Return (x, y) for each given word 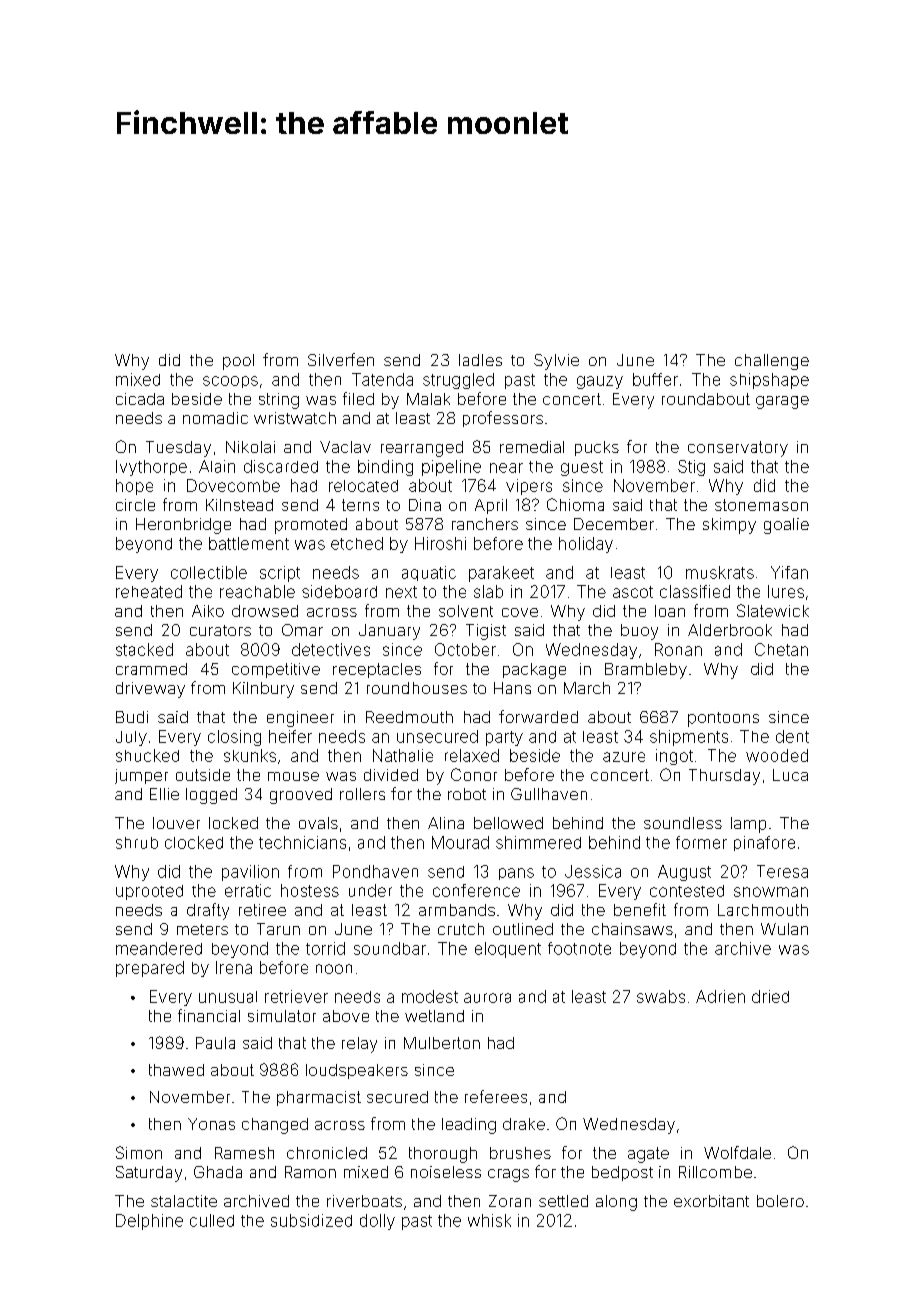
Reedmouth (409, 717)
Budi (132, 717)
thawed (176, 1070)
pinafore (764, 843)
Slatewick (773, 610)
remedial (532, 447)
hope (134, 487)
